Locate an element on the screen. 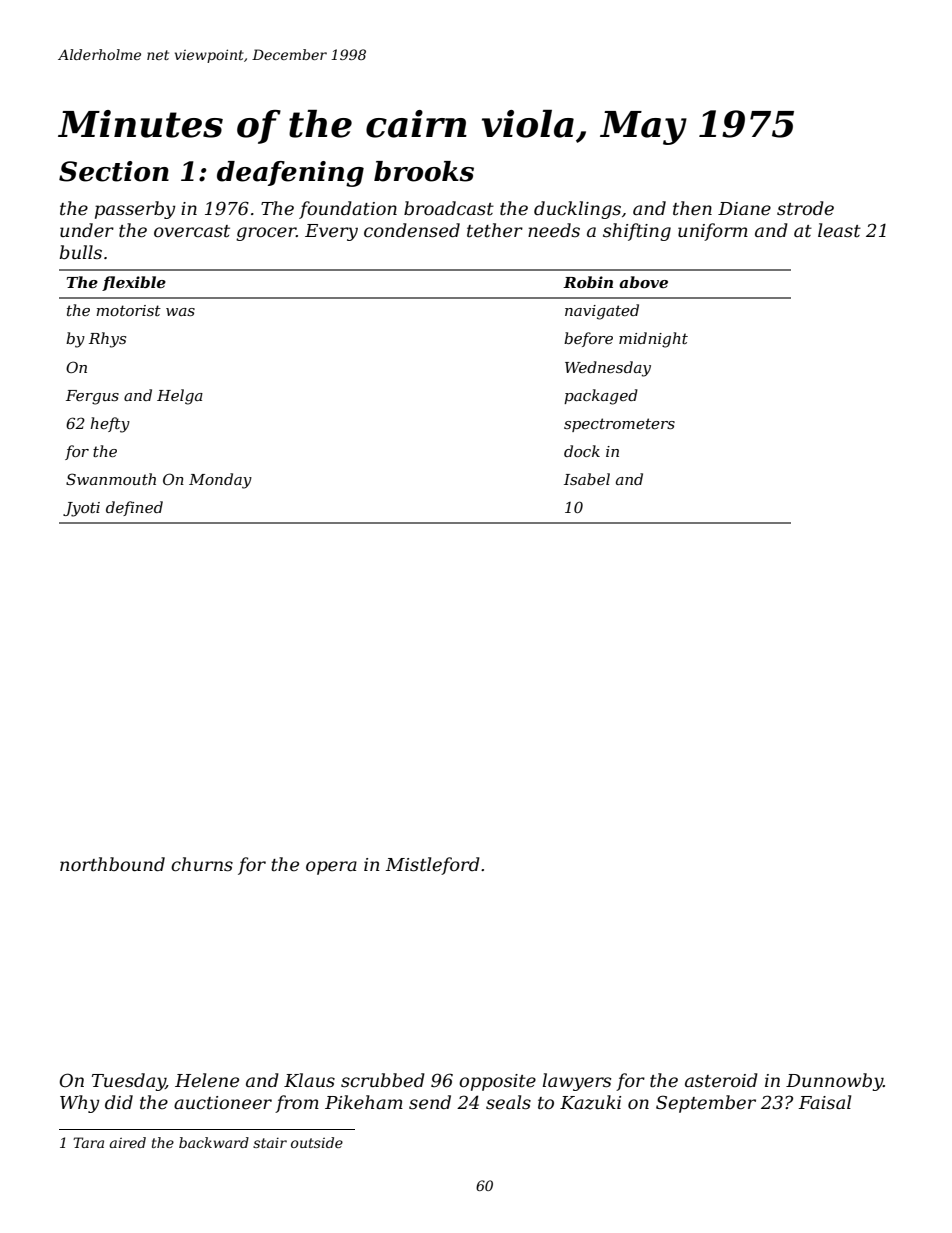 Image resolution: width=952 pixels, height=1233 pixels. dock is located at coordinates (582, 451).
